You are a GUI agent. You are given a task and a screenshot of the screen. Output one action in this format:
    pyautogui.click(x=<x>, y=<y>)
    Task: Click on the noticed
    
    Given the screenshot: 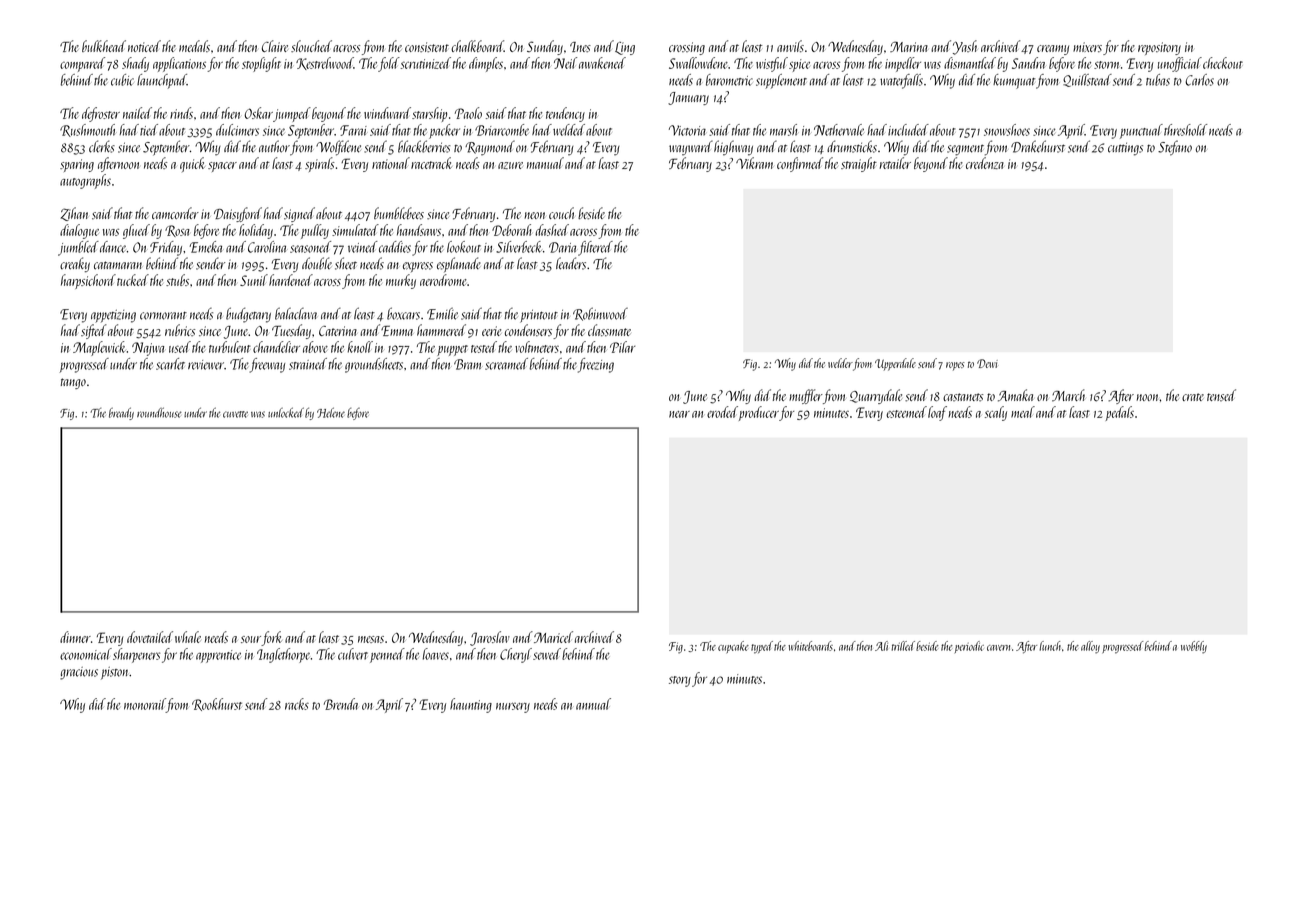 What is the action you would take?
    pyautogui.click(x=144, y=46)
